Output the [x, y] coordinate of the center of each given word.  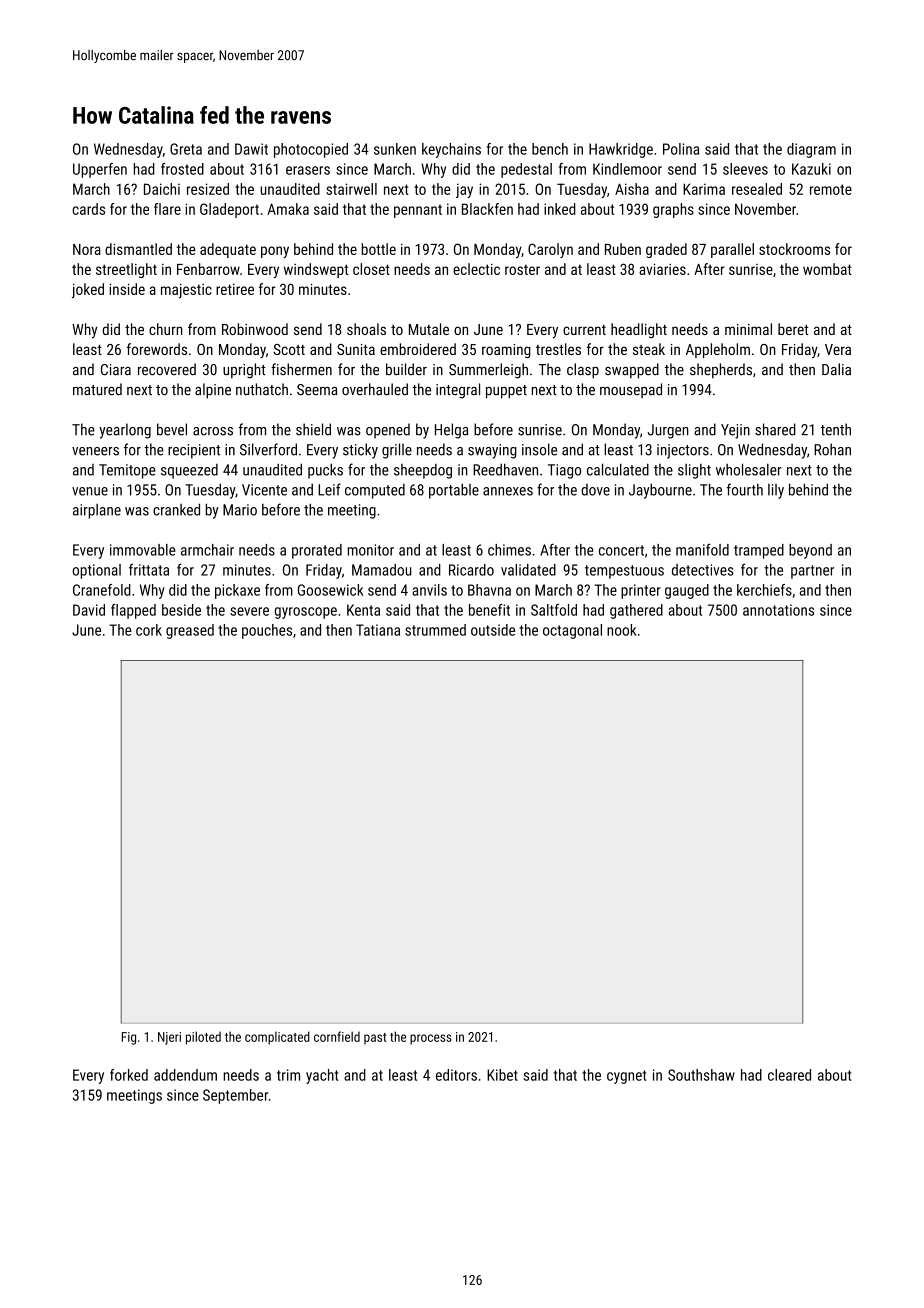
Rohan [832, 449]
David [89, 610]
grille [397, 451]
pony [275, 252]
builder [406, 369]
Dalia [836, 369]
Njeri [169, 1038]
